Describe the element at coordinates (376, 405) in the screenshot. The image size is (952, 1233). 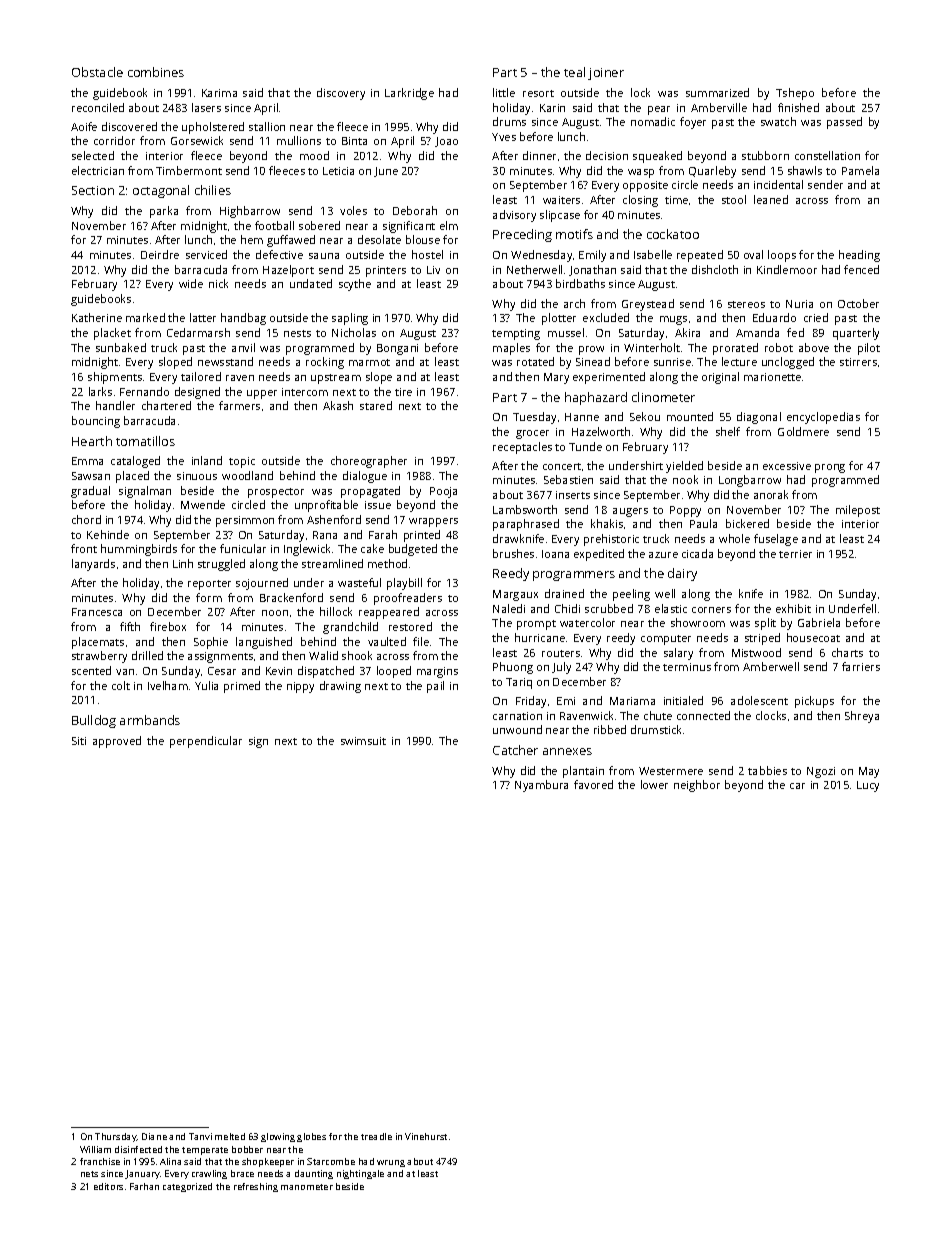
I see `stared` at that location.
